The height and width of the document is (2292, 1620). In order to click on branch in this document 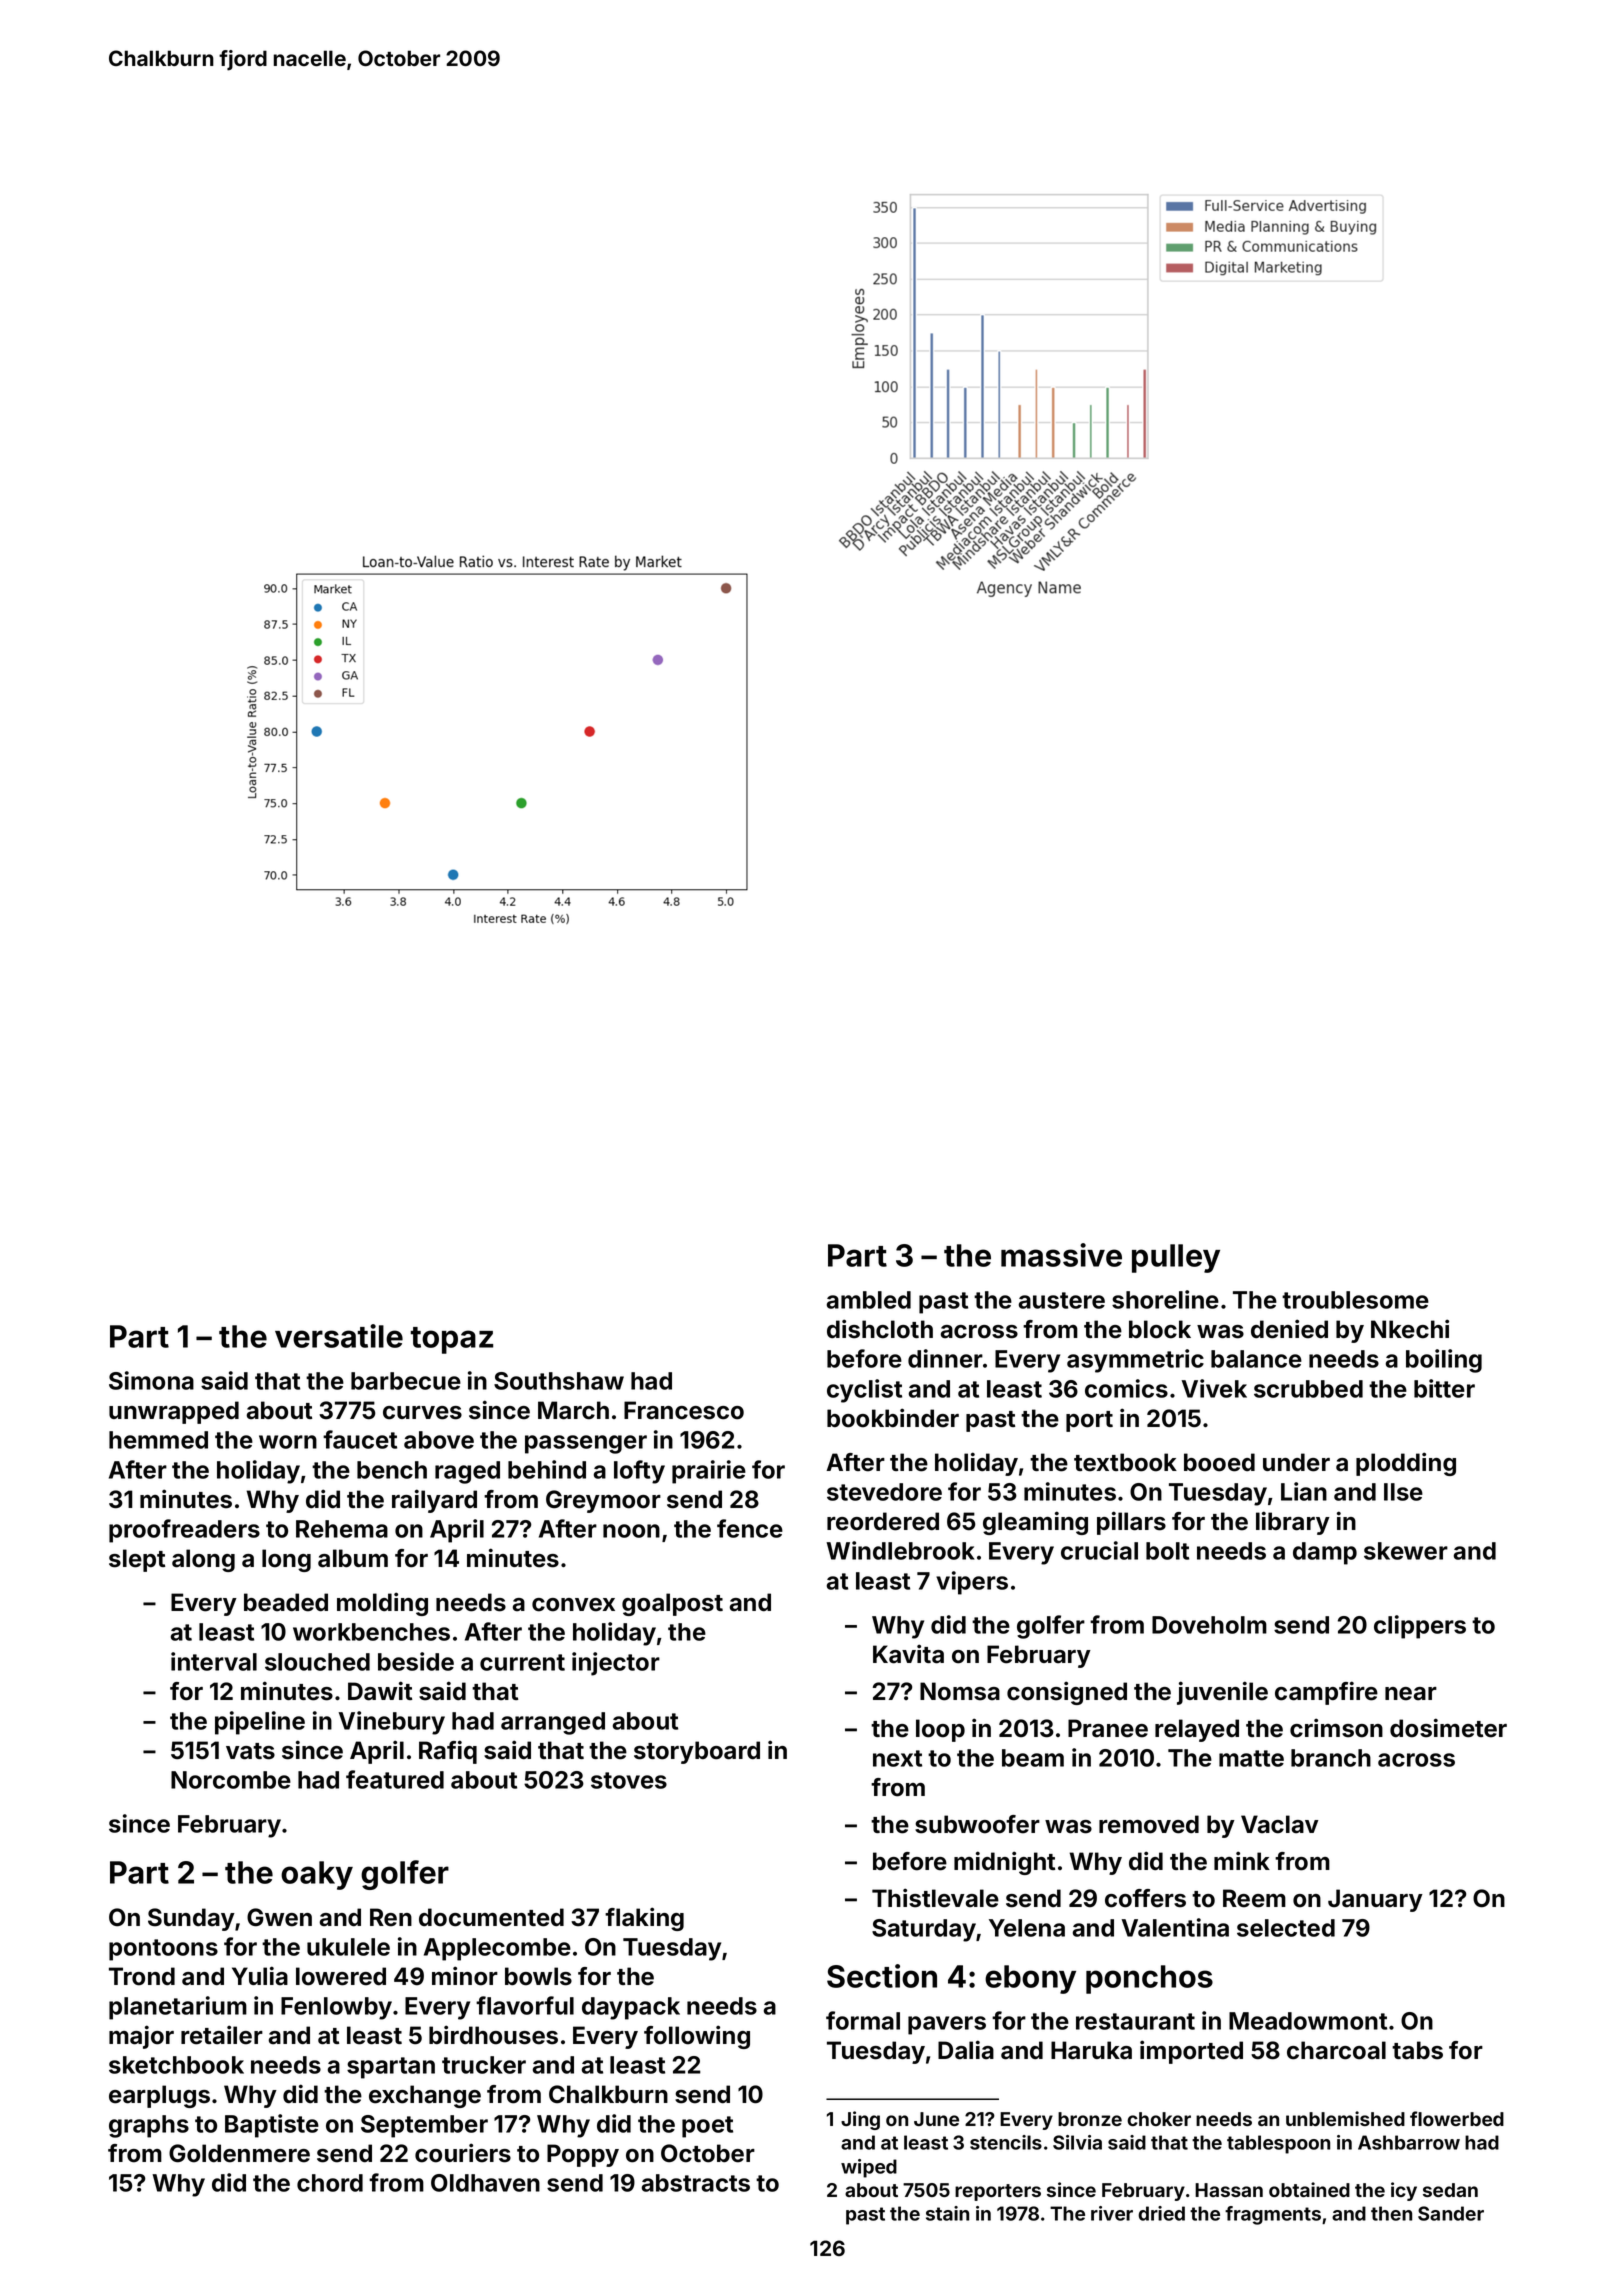, I will do `click(1331, 1758)`.
